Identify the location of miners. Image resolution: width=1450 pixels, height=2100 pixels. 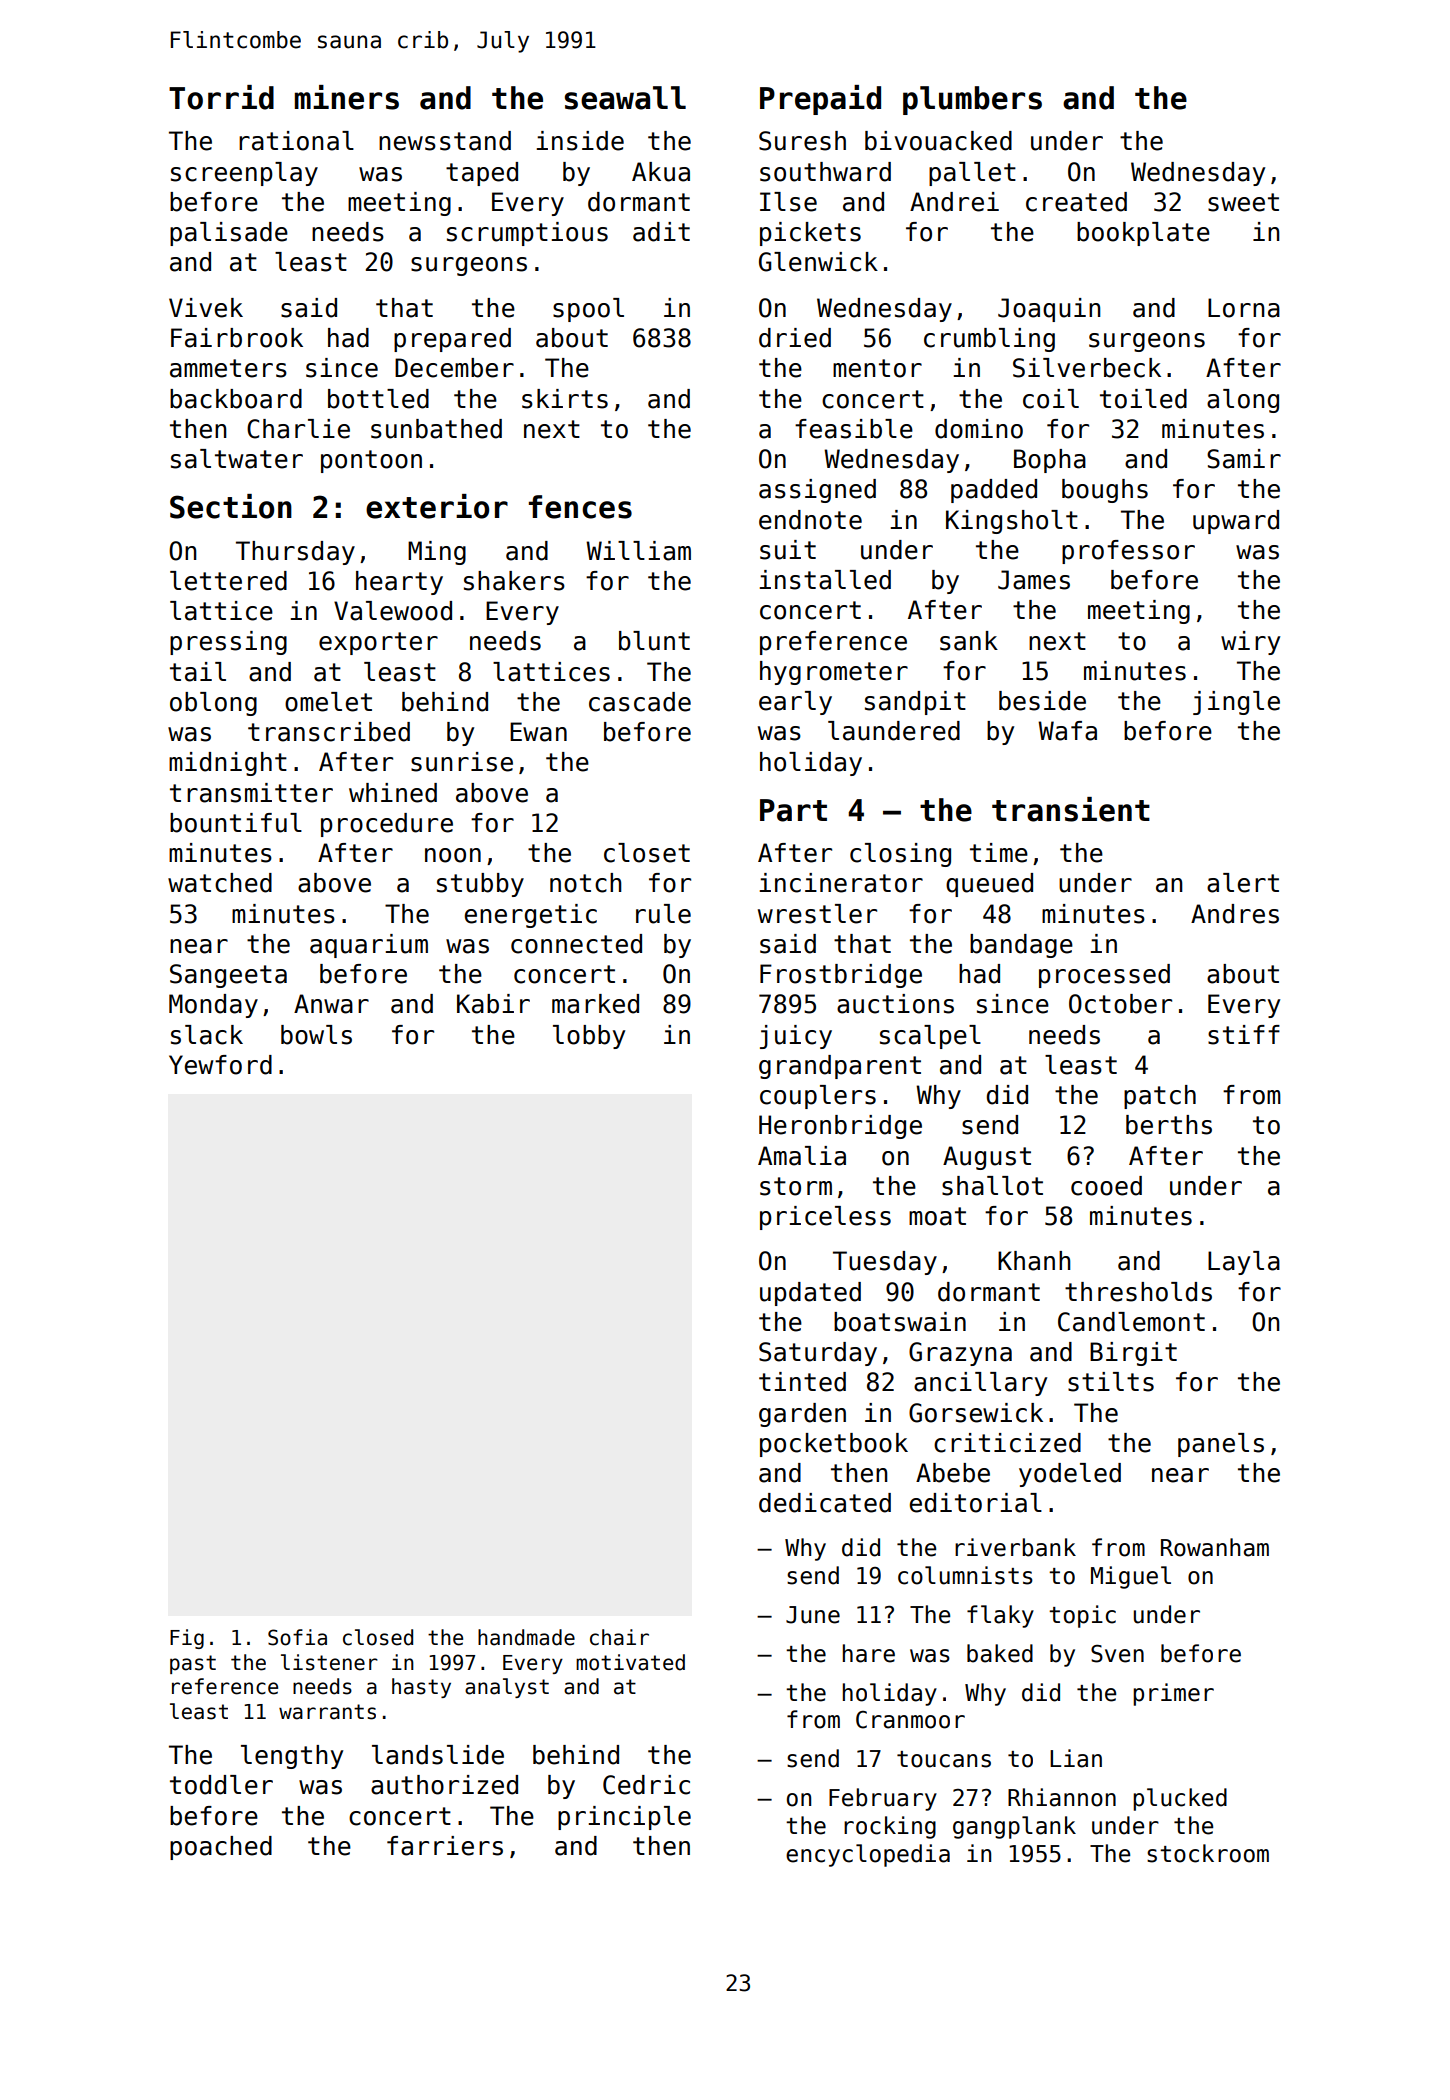
(347, 97).
